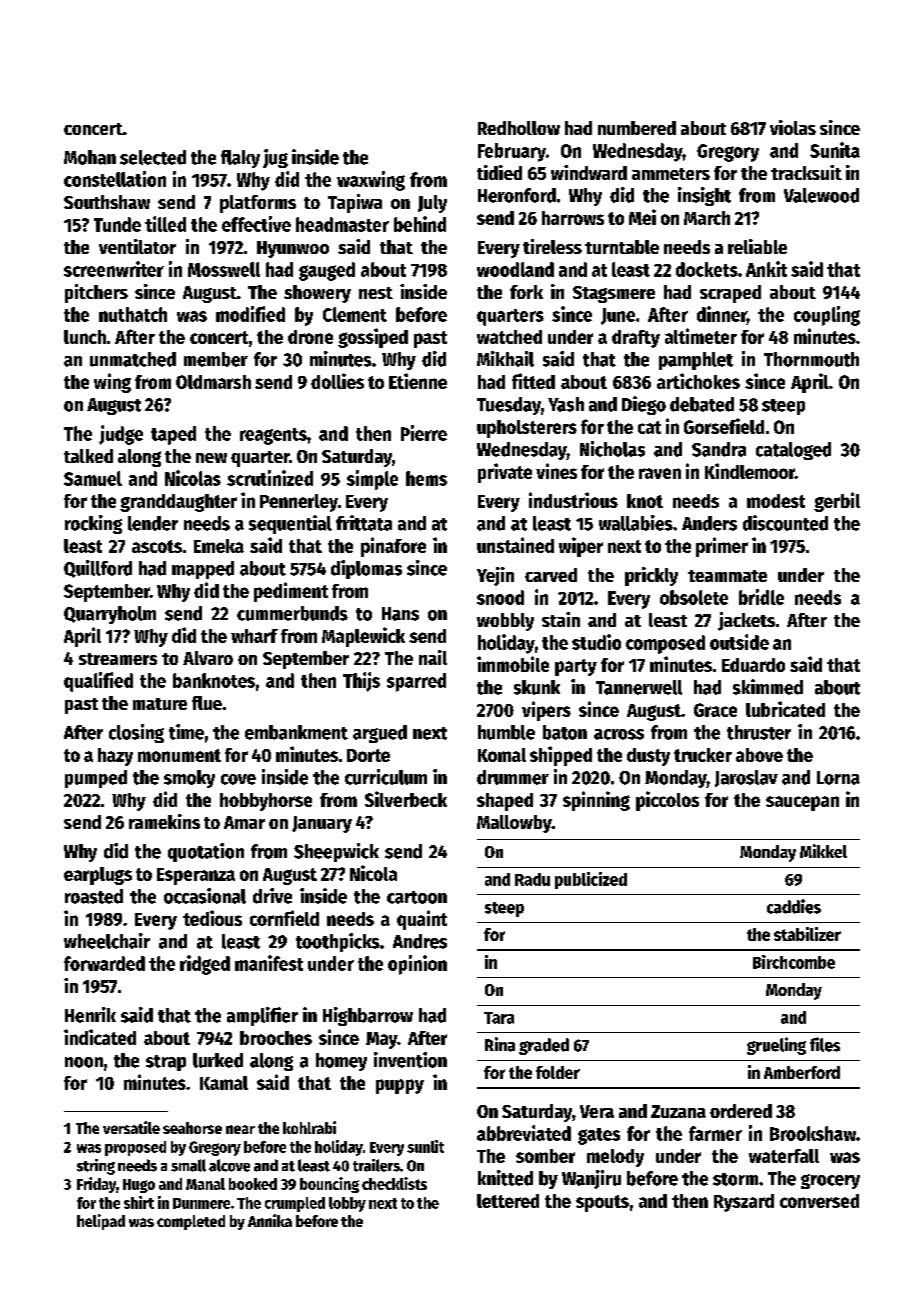 The height and width of the screenshot is (1311, 924). I want to click on helipad, so click(101, 1222).
